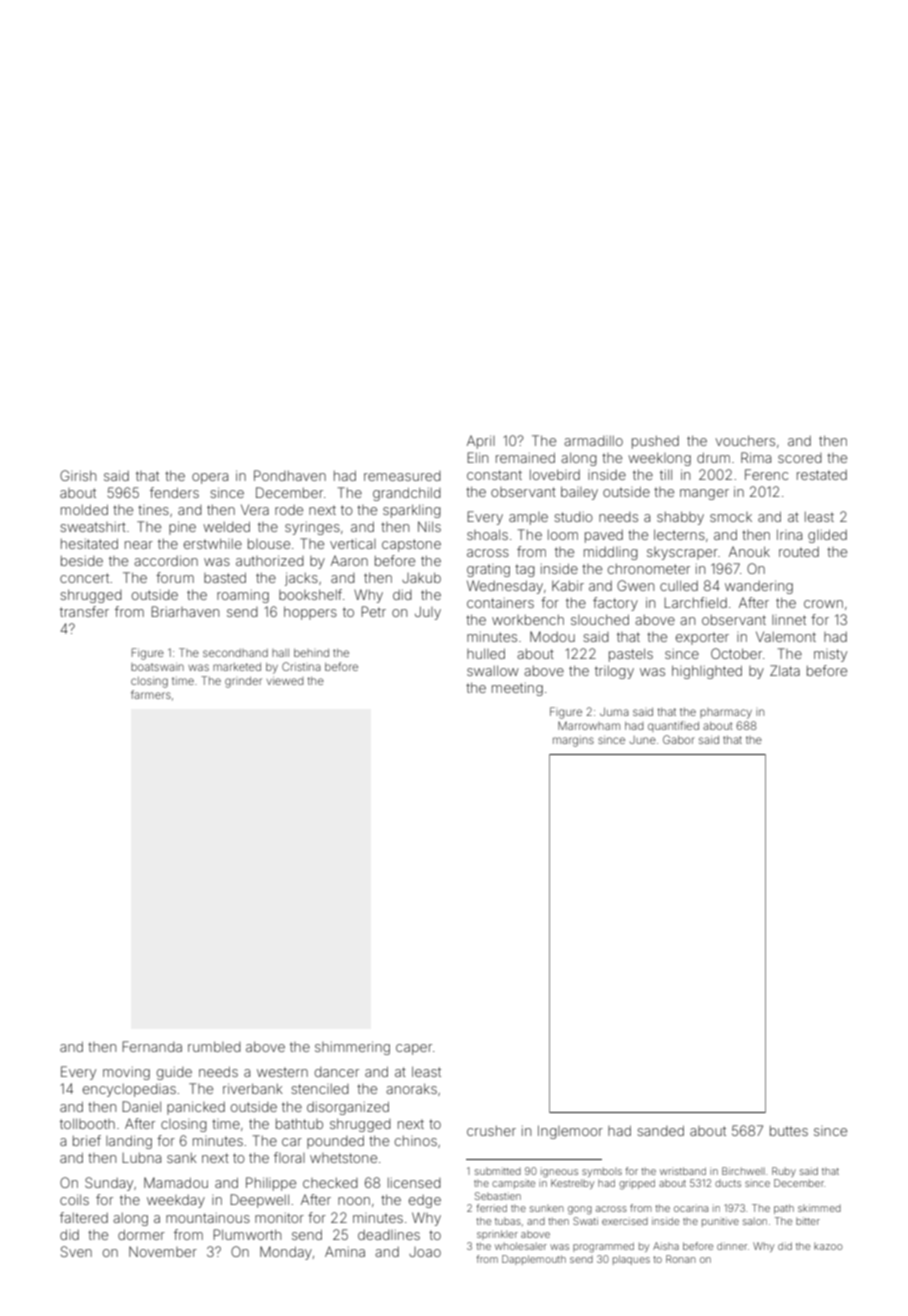 The image size is (908, 1316). What do you see at coordinates (649, 569) in the page?
I see `chronometer` at bounding box center [649, 569].
